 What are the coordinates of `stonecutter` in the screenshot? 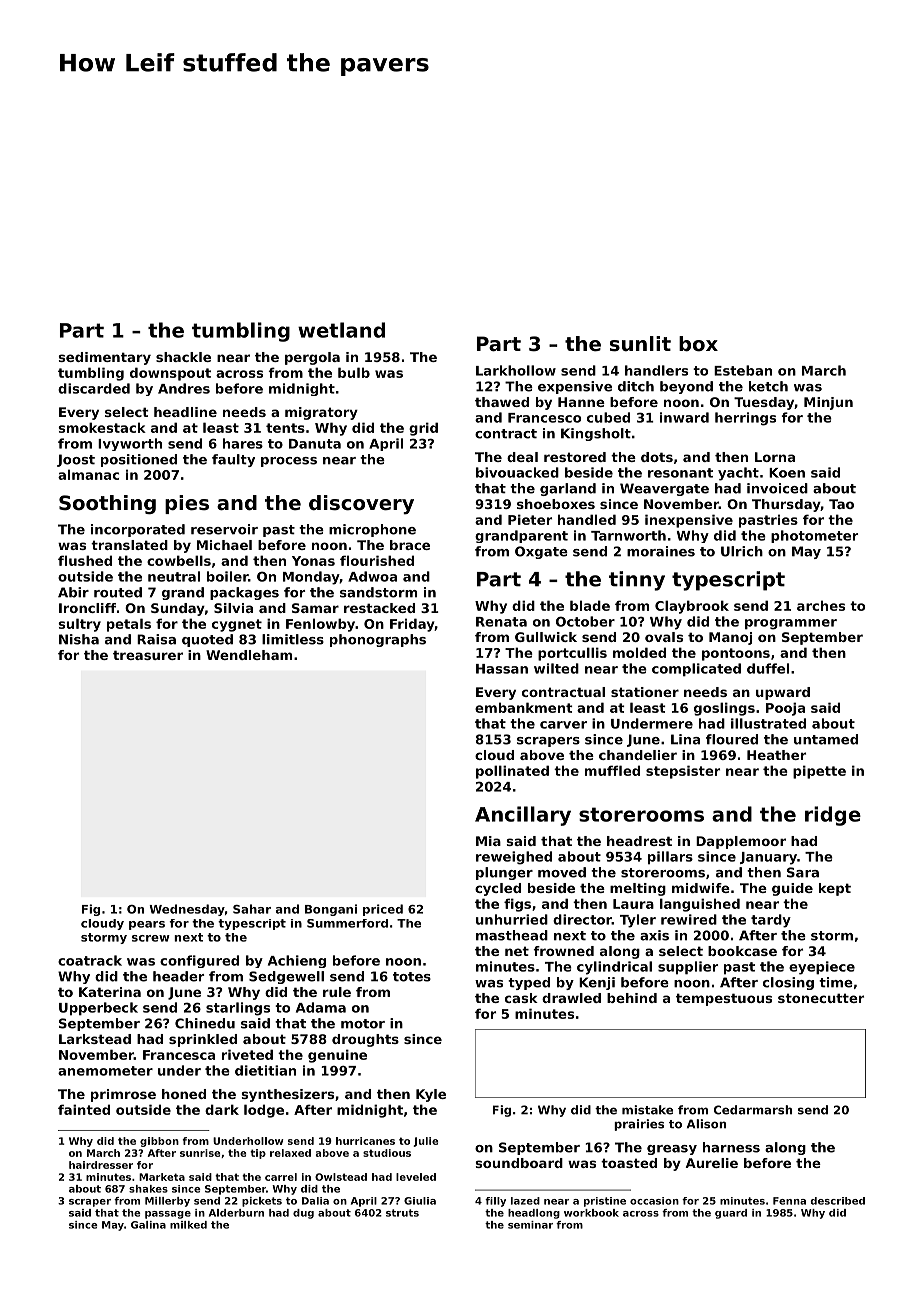 It's located at (821, 998).
